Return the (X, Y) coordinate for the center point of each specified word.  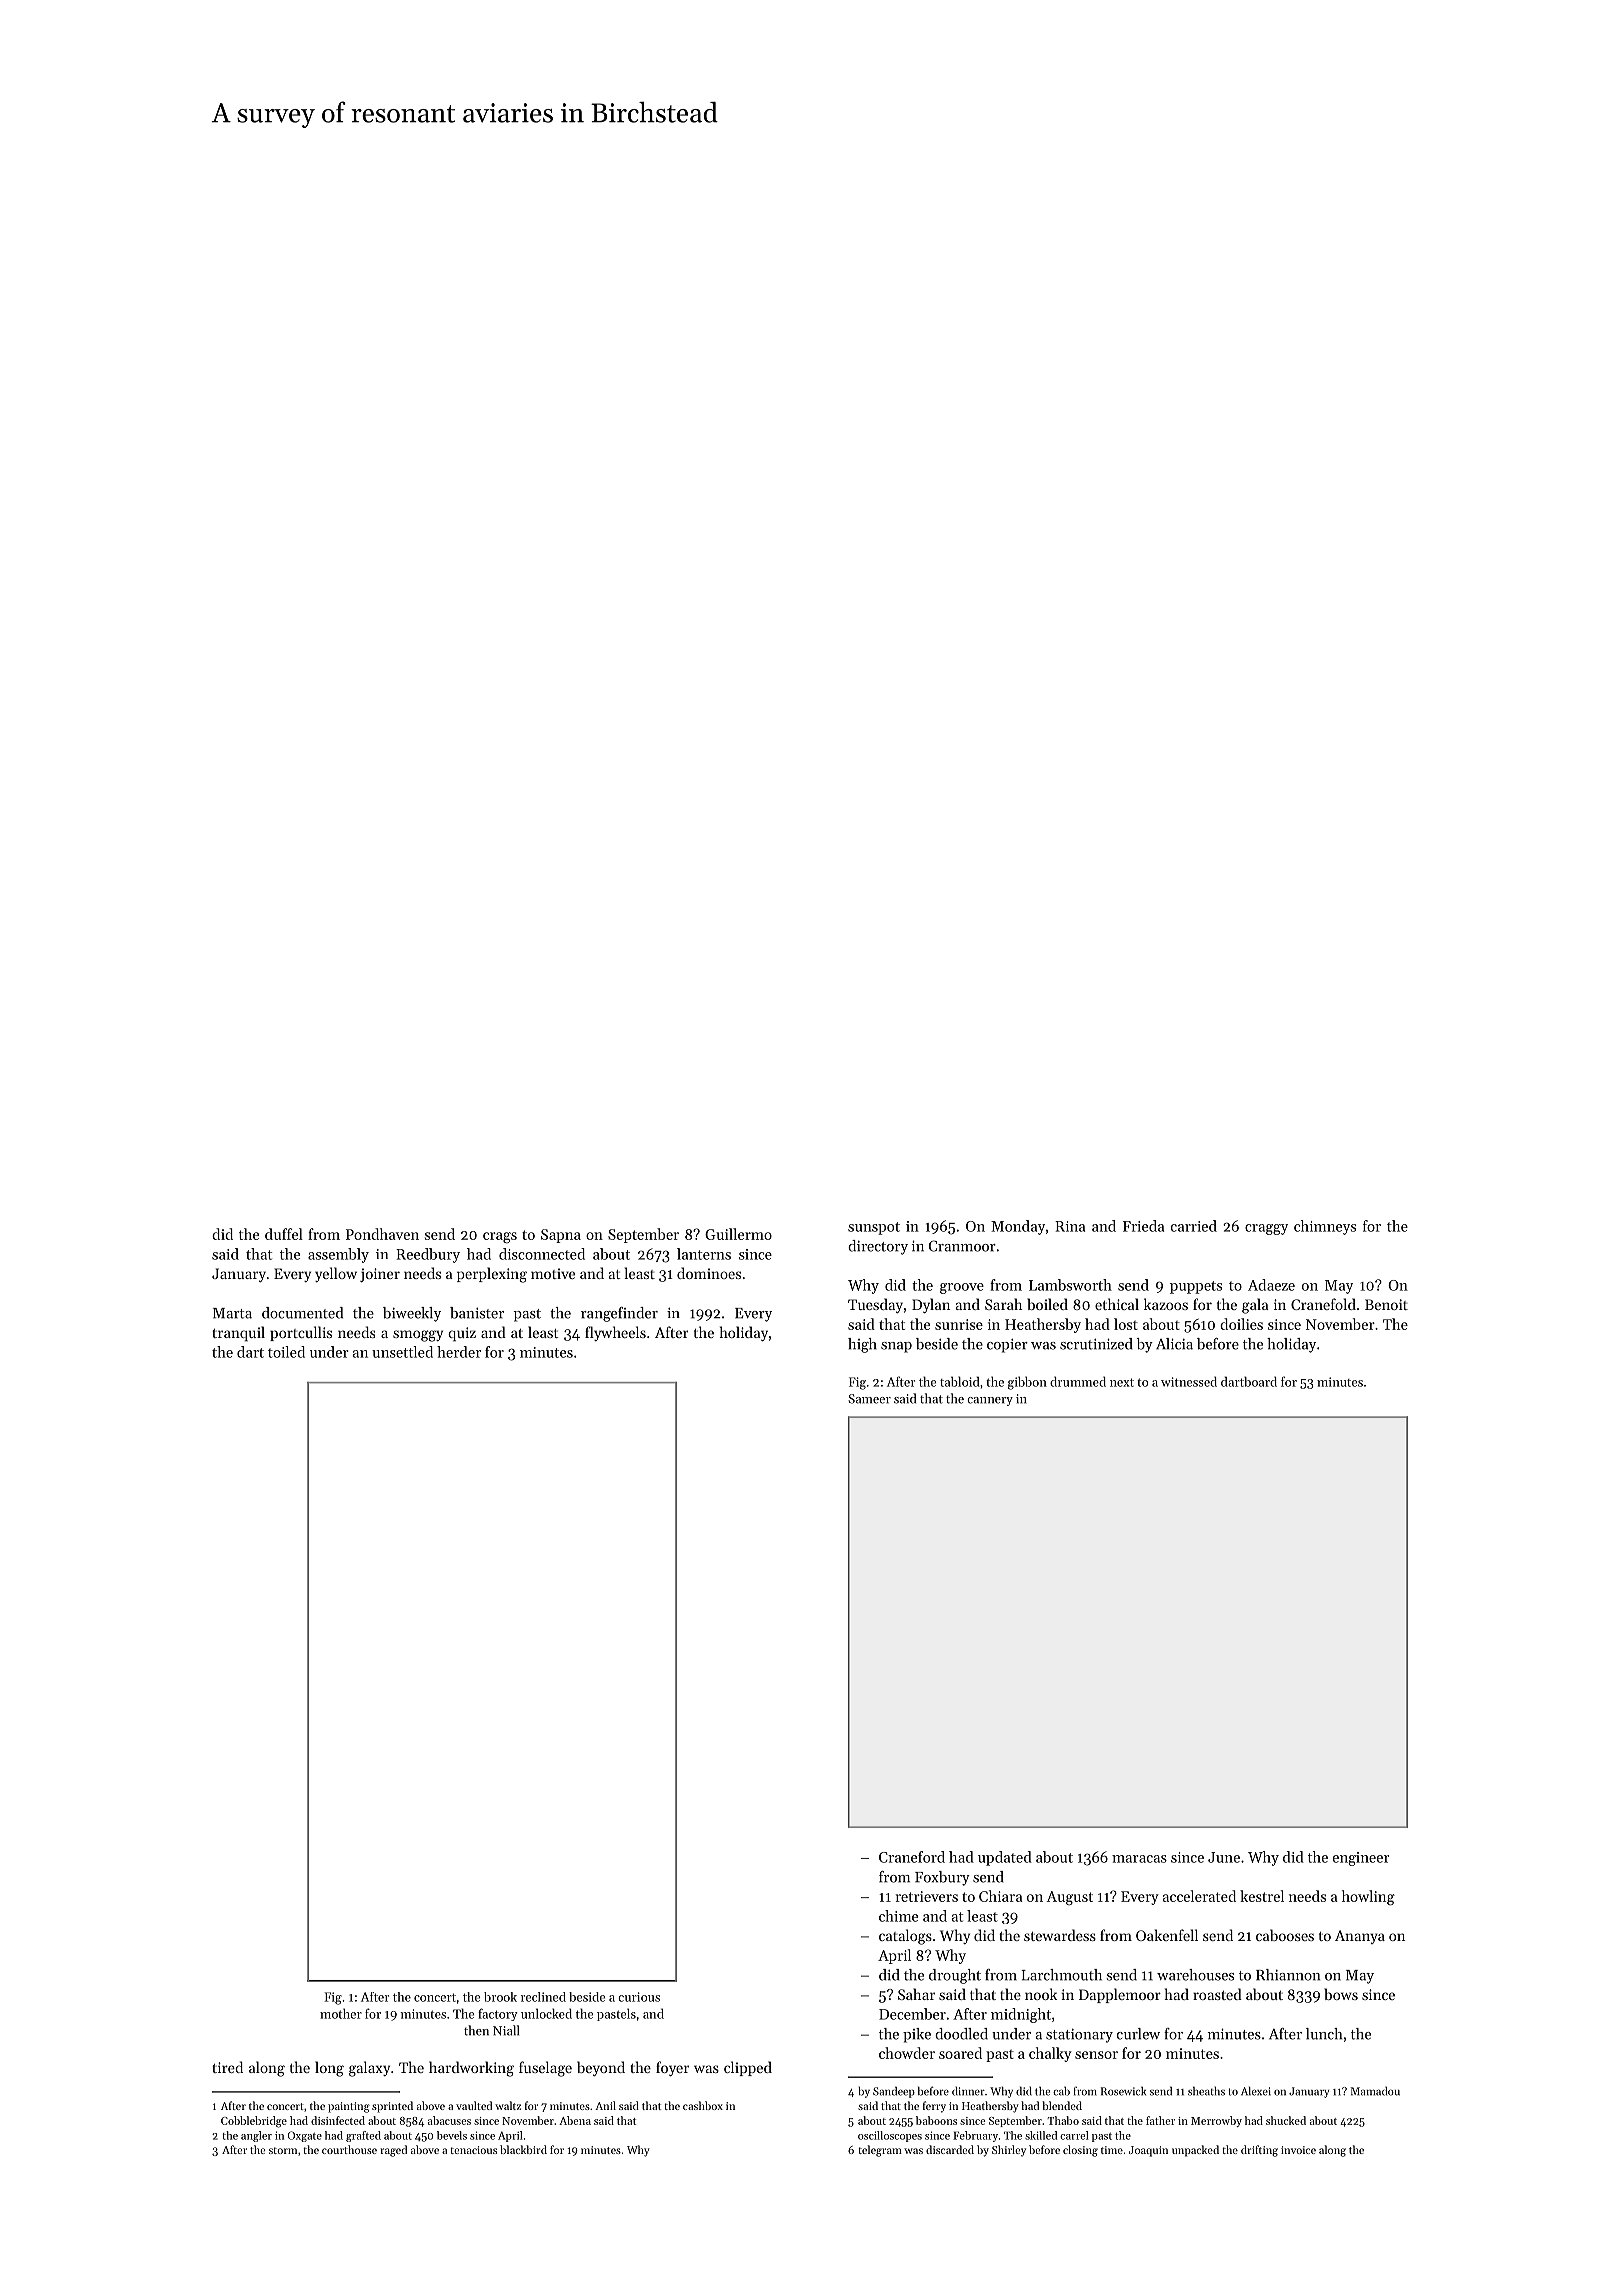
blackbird (523, 2149)
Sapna (561, 1236)
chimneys (1325, 1227)
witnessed (1189, 1381)
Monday (1018, 1227)
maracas (1139, 1859)
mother (341, 2013)
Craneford (912, 1857)
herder (459, 1352)
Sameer (869, 1399)
